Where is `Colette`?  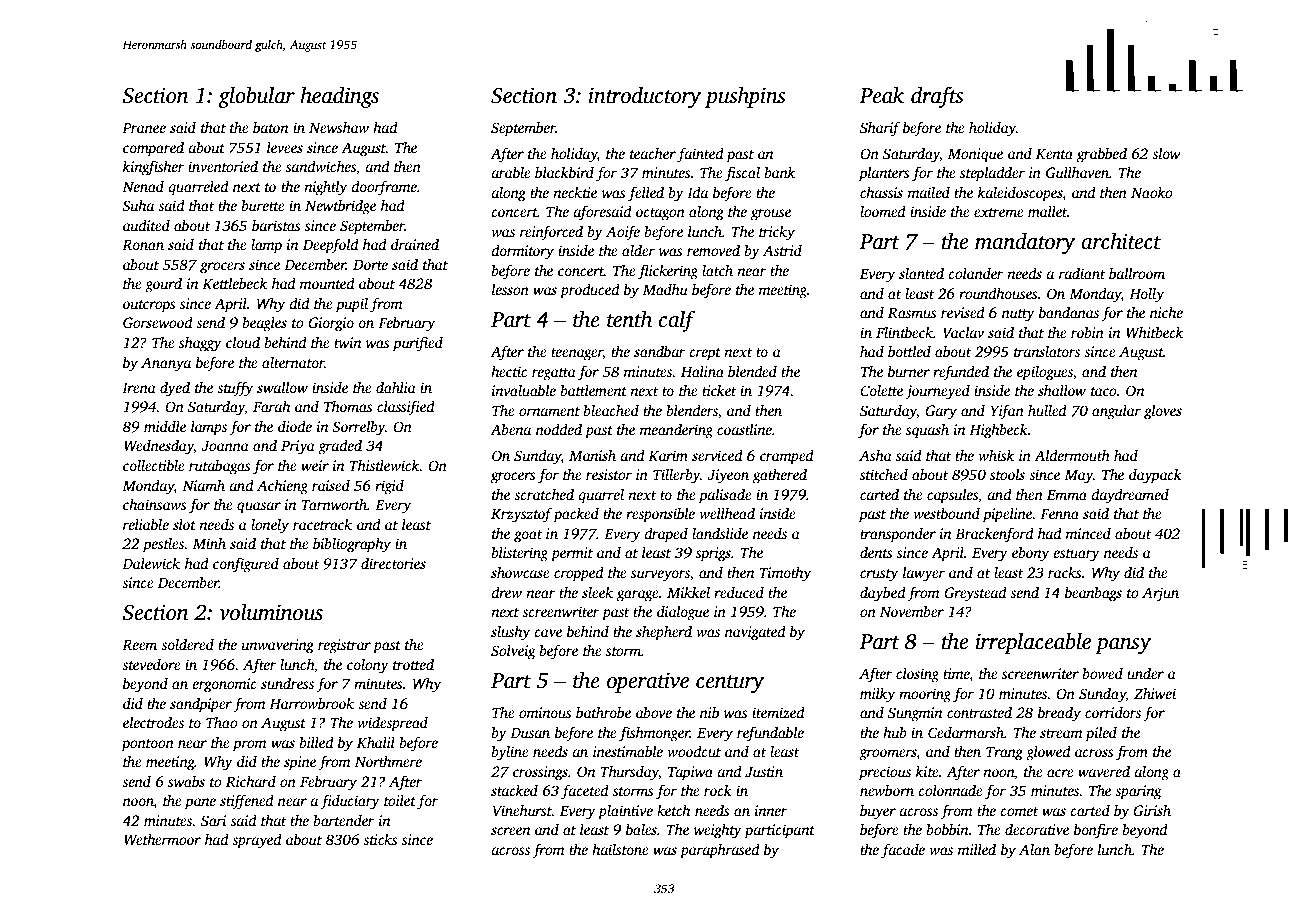
Colette is located at coordinates (881, 390).
